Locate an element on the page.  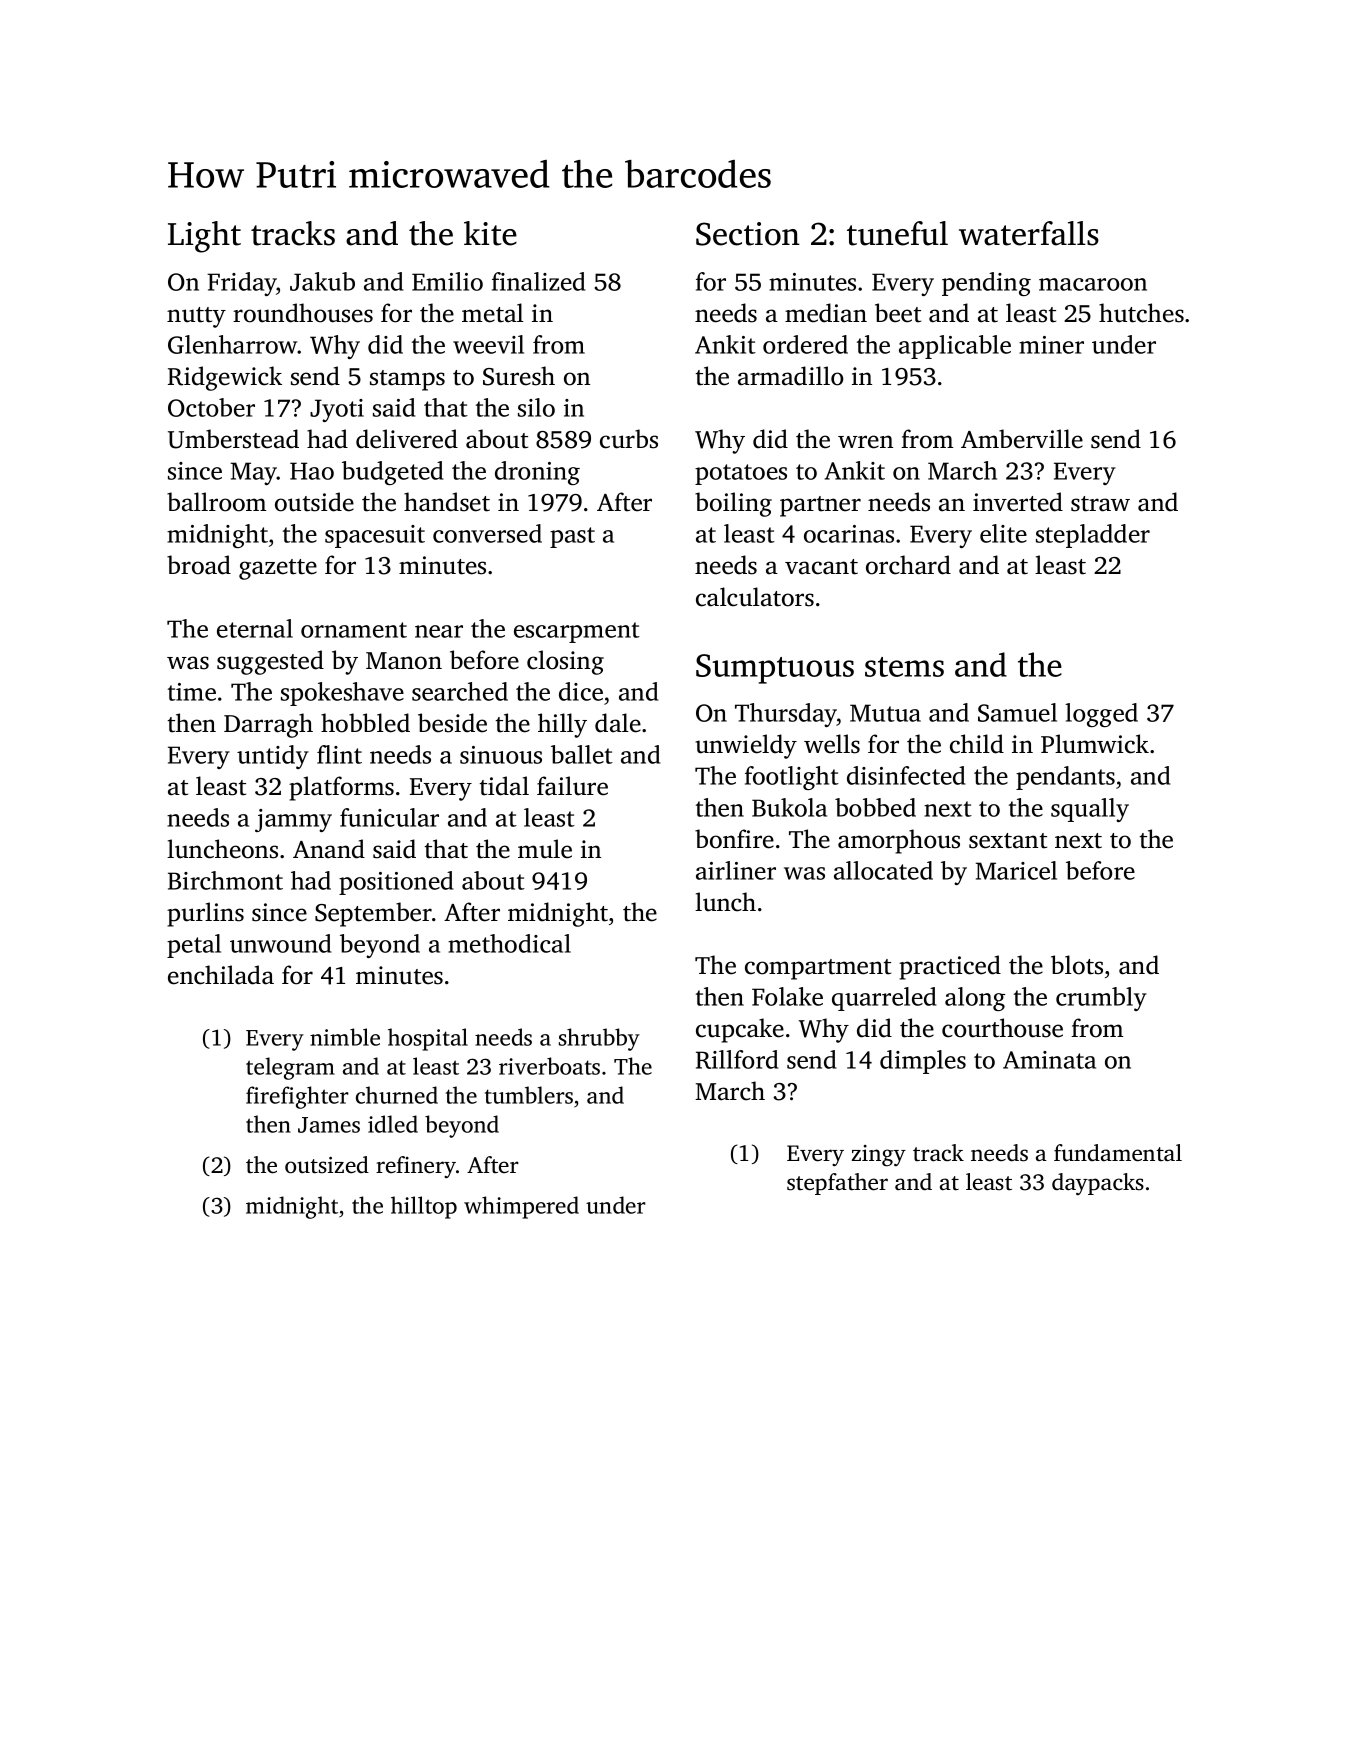
purlins is located at coordinates (205, 914).
